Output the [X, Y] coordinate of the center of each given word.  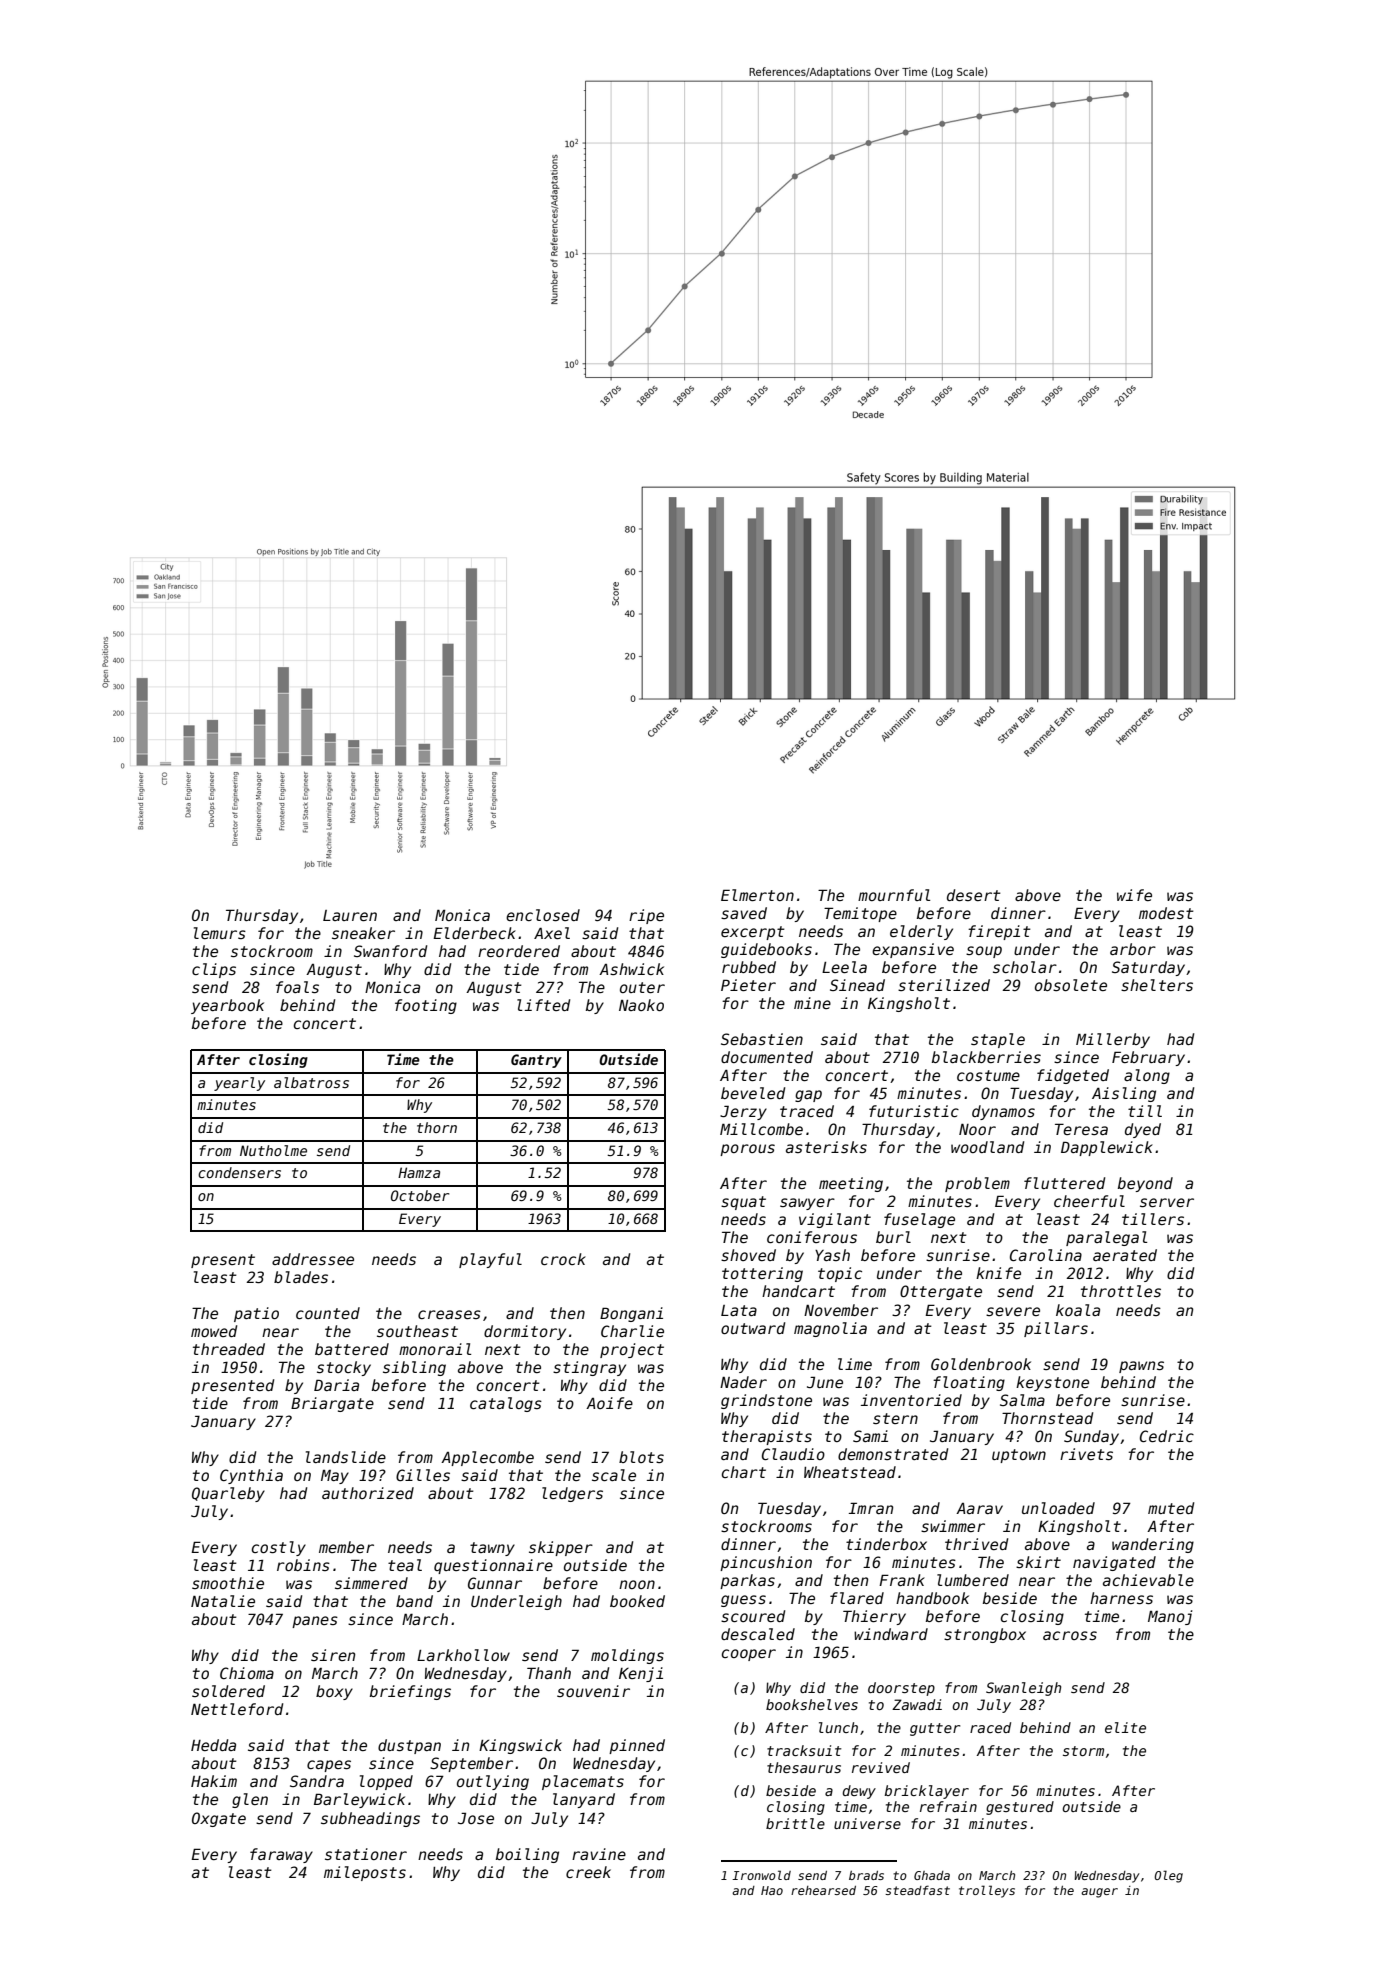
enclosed [543, 915]
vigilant [835, 1220]
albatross [311, 1082]
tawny [492, 1549]
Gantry [536, 1061]
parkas [747, 1581]
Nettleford [237, 1709]
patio [256, 1314]
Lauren [350, 915]
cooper [749, 1655]
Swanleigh [1023, 1689]
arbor [1133, 949]
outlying [493, 1782]
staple [998, 1040]
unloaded [1058, 1508]
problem [977, 1184]
